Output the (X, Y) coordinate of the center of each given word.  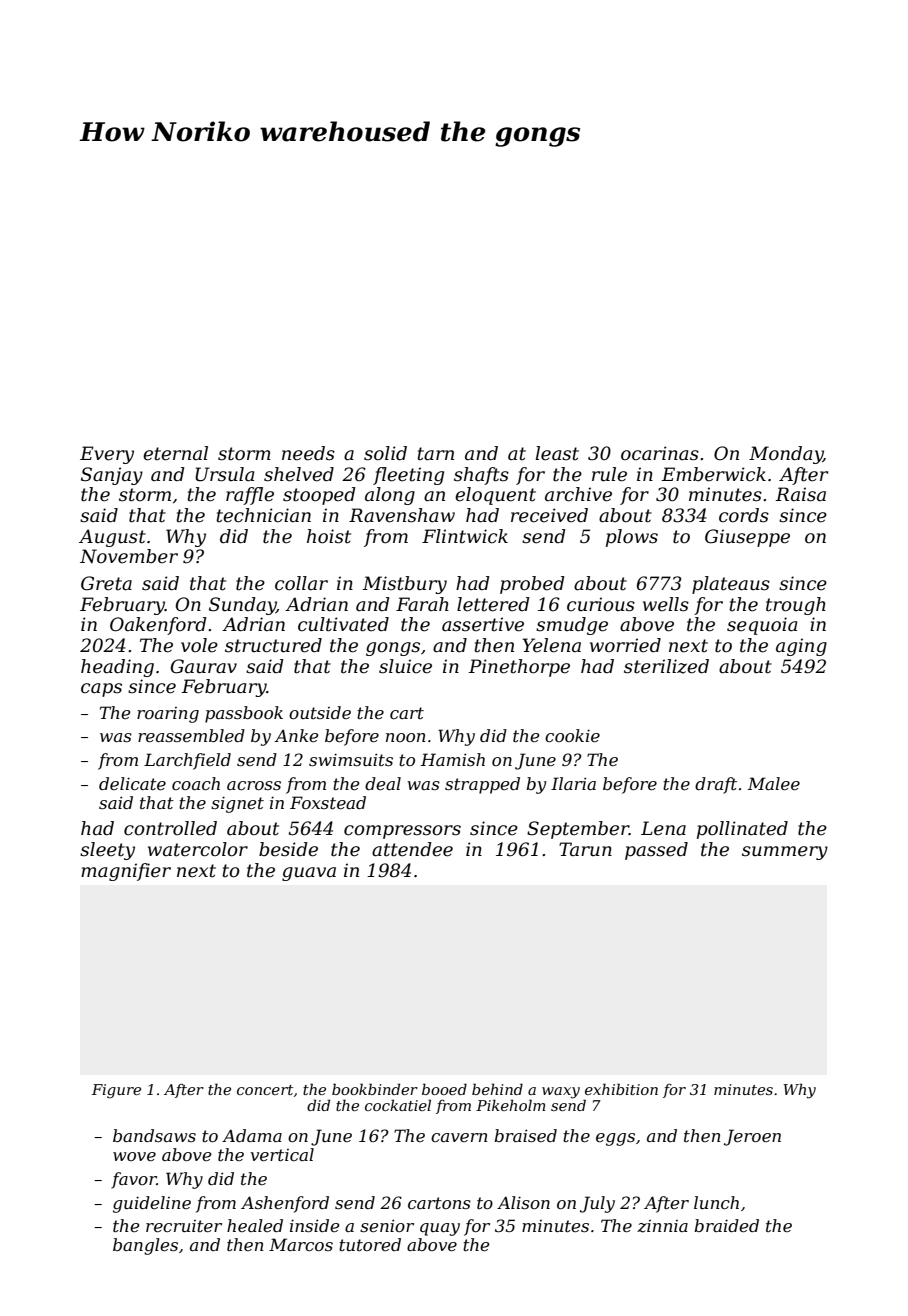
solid (385, 453)
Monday (786, 455)
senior (387, 1225)
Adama (252, 1135)
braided (726, 1225)
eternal (175, 453)
